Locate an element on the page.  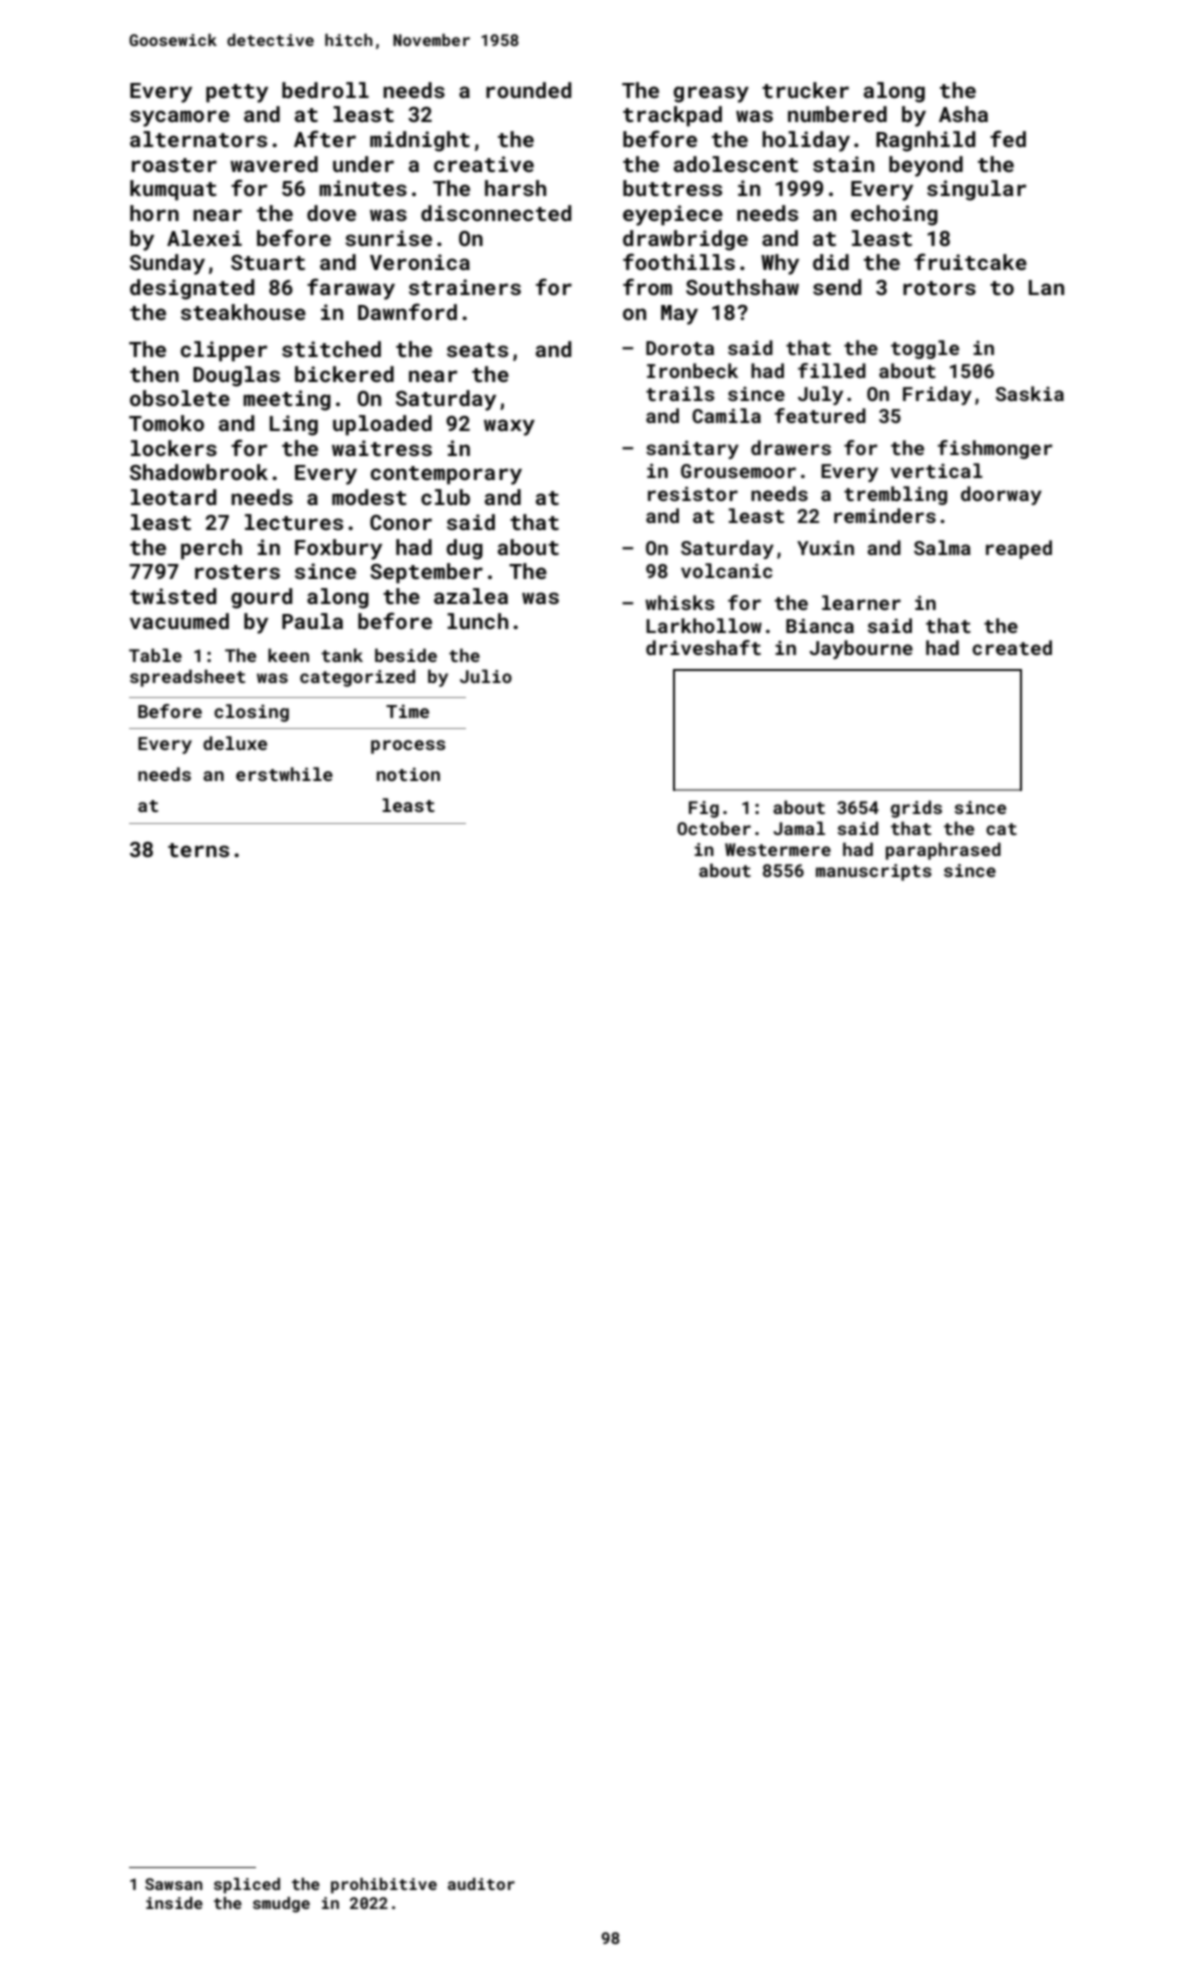
Westermere is located at coordinates (778, 849).
